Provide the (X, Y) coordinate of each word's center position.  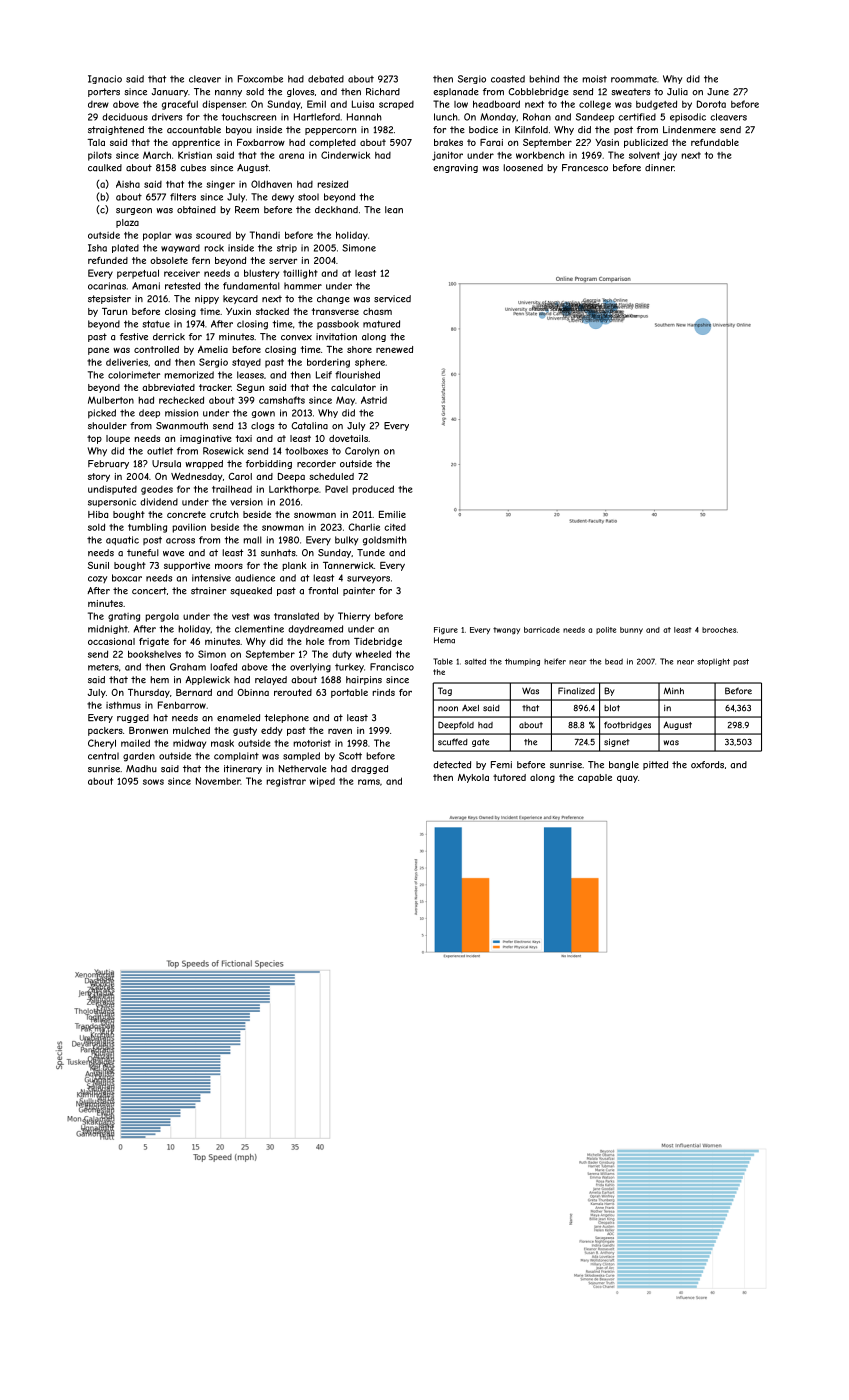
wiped (322, 782)
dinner (659, 167)
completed (332, 143)
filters (183, 197)
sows (153, 782)
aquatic (122, 540)
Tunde (371, 553)
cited (395, 527)
